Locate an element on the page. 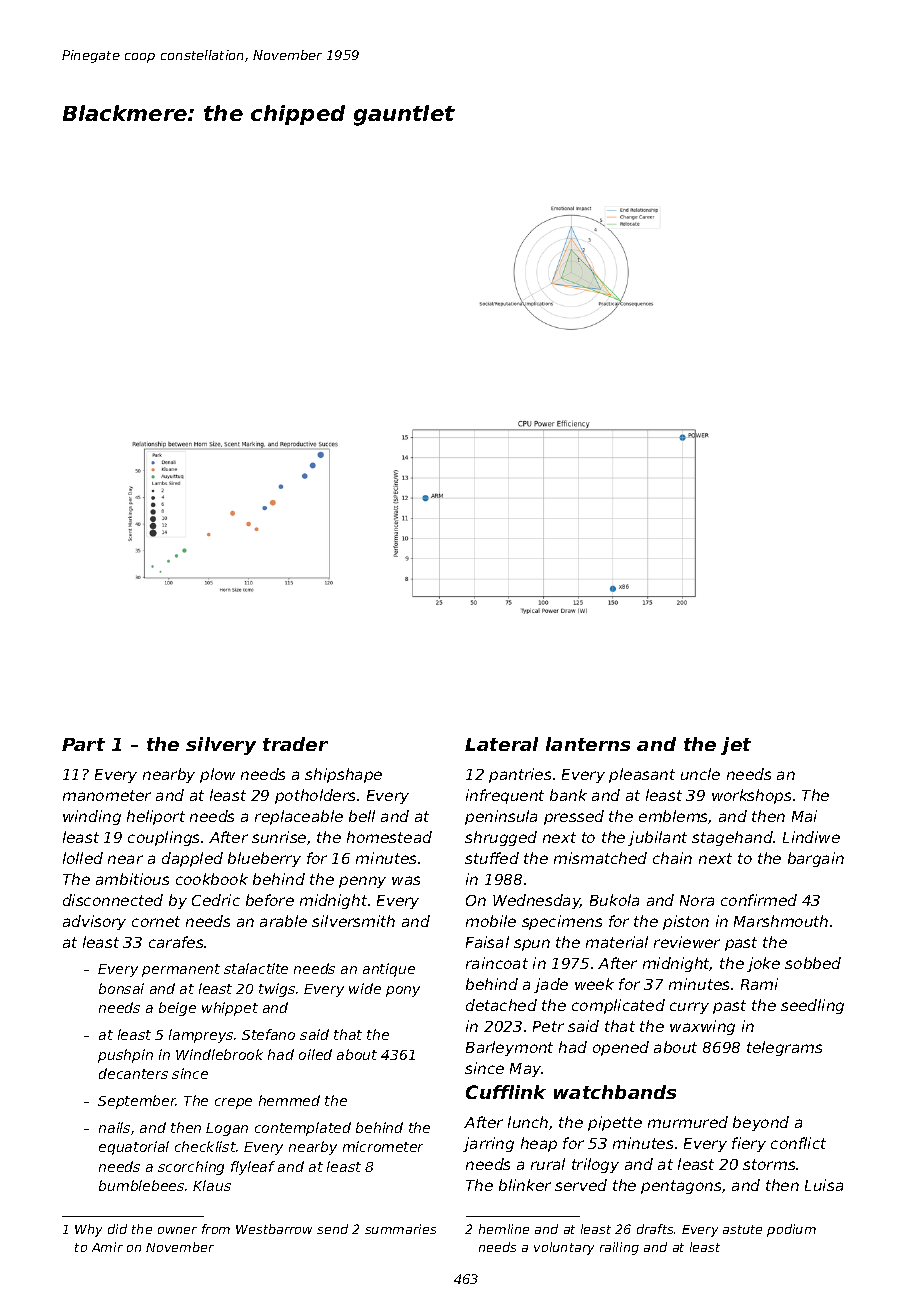 This image has width=908, height=1316. potholders is located at coordinates (315, 796).
